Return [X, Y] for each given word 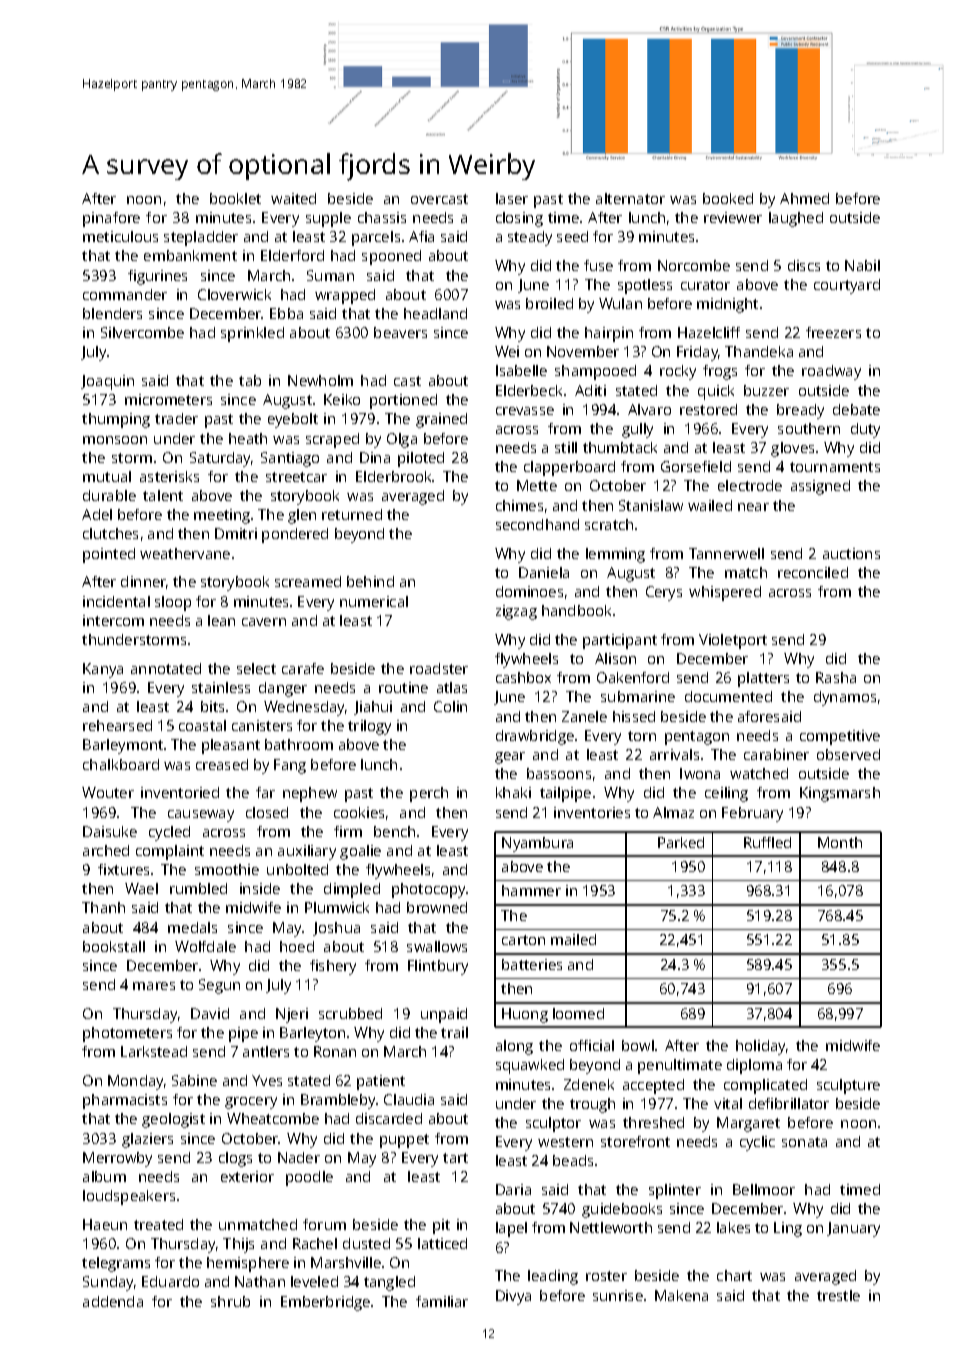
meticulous [120, 236]
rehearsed [117, 725]
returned [352, 514]
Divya [513, 1297]
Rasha [836, 677]
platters [763, 679]
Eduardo [170, 1281]
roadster [439, 668]
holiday [760, 1047]
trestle [838, 1295]
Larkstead [154, 1051]
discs [804, 265]
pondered [295, 535]
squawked [530, 1066]
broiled [549, 303]
